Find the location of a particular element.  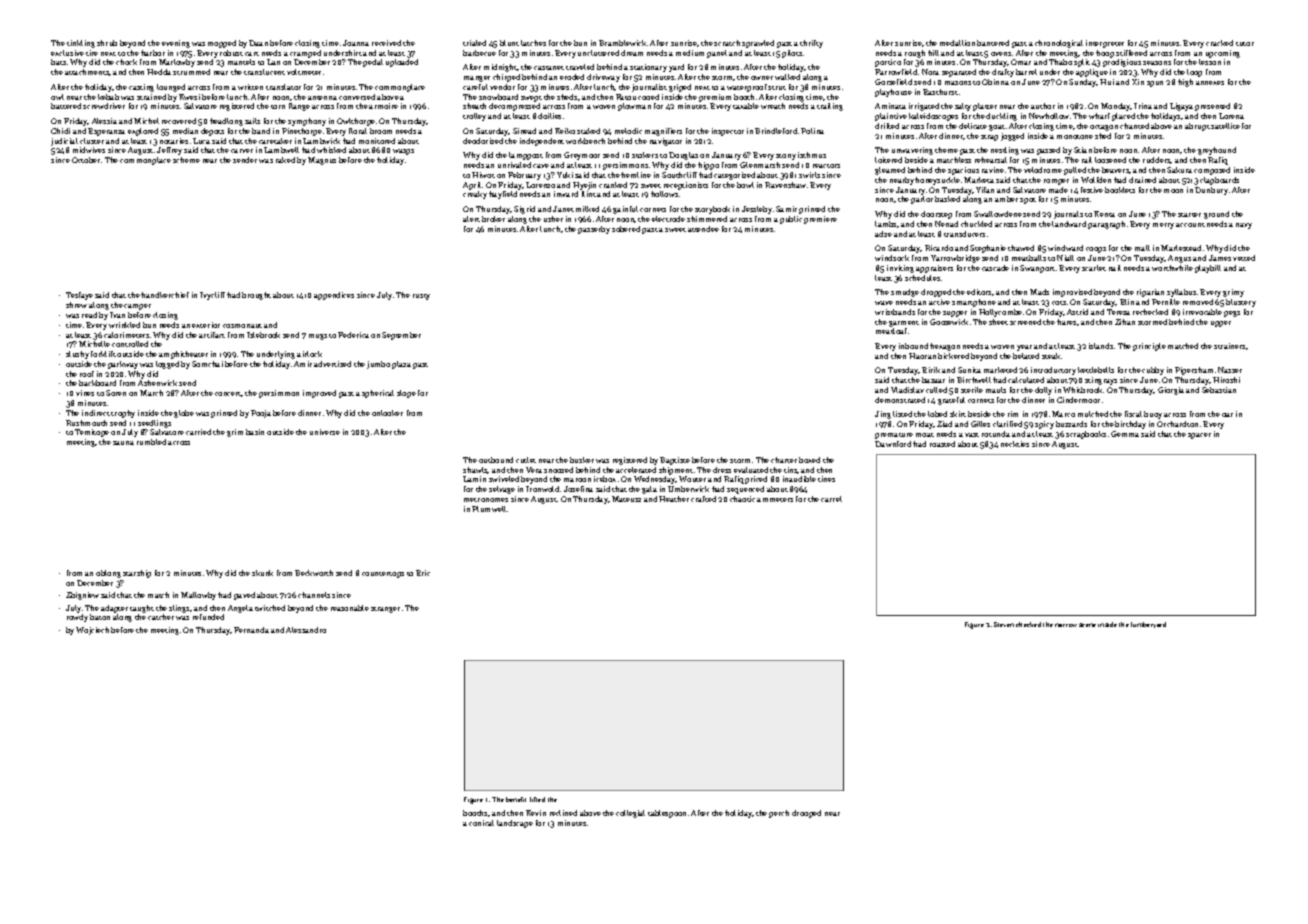

conical is located at coordinates (481, 823).
